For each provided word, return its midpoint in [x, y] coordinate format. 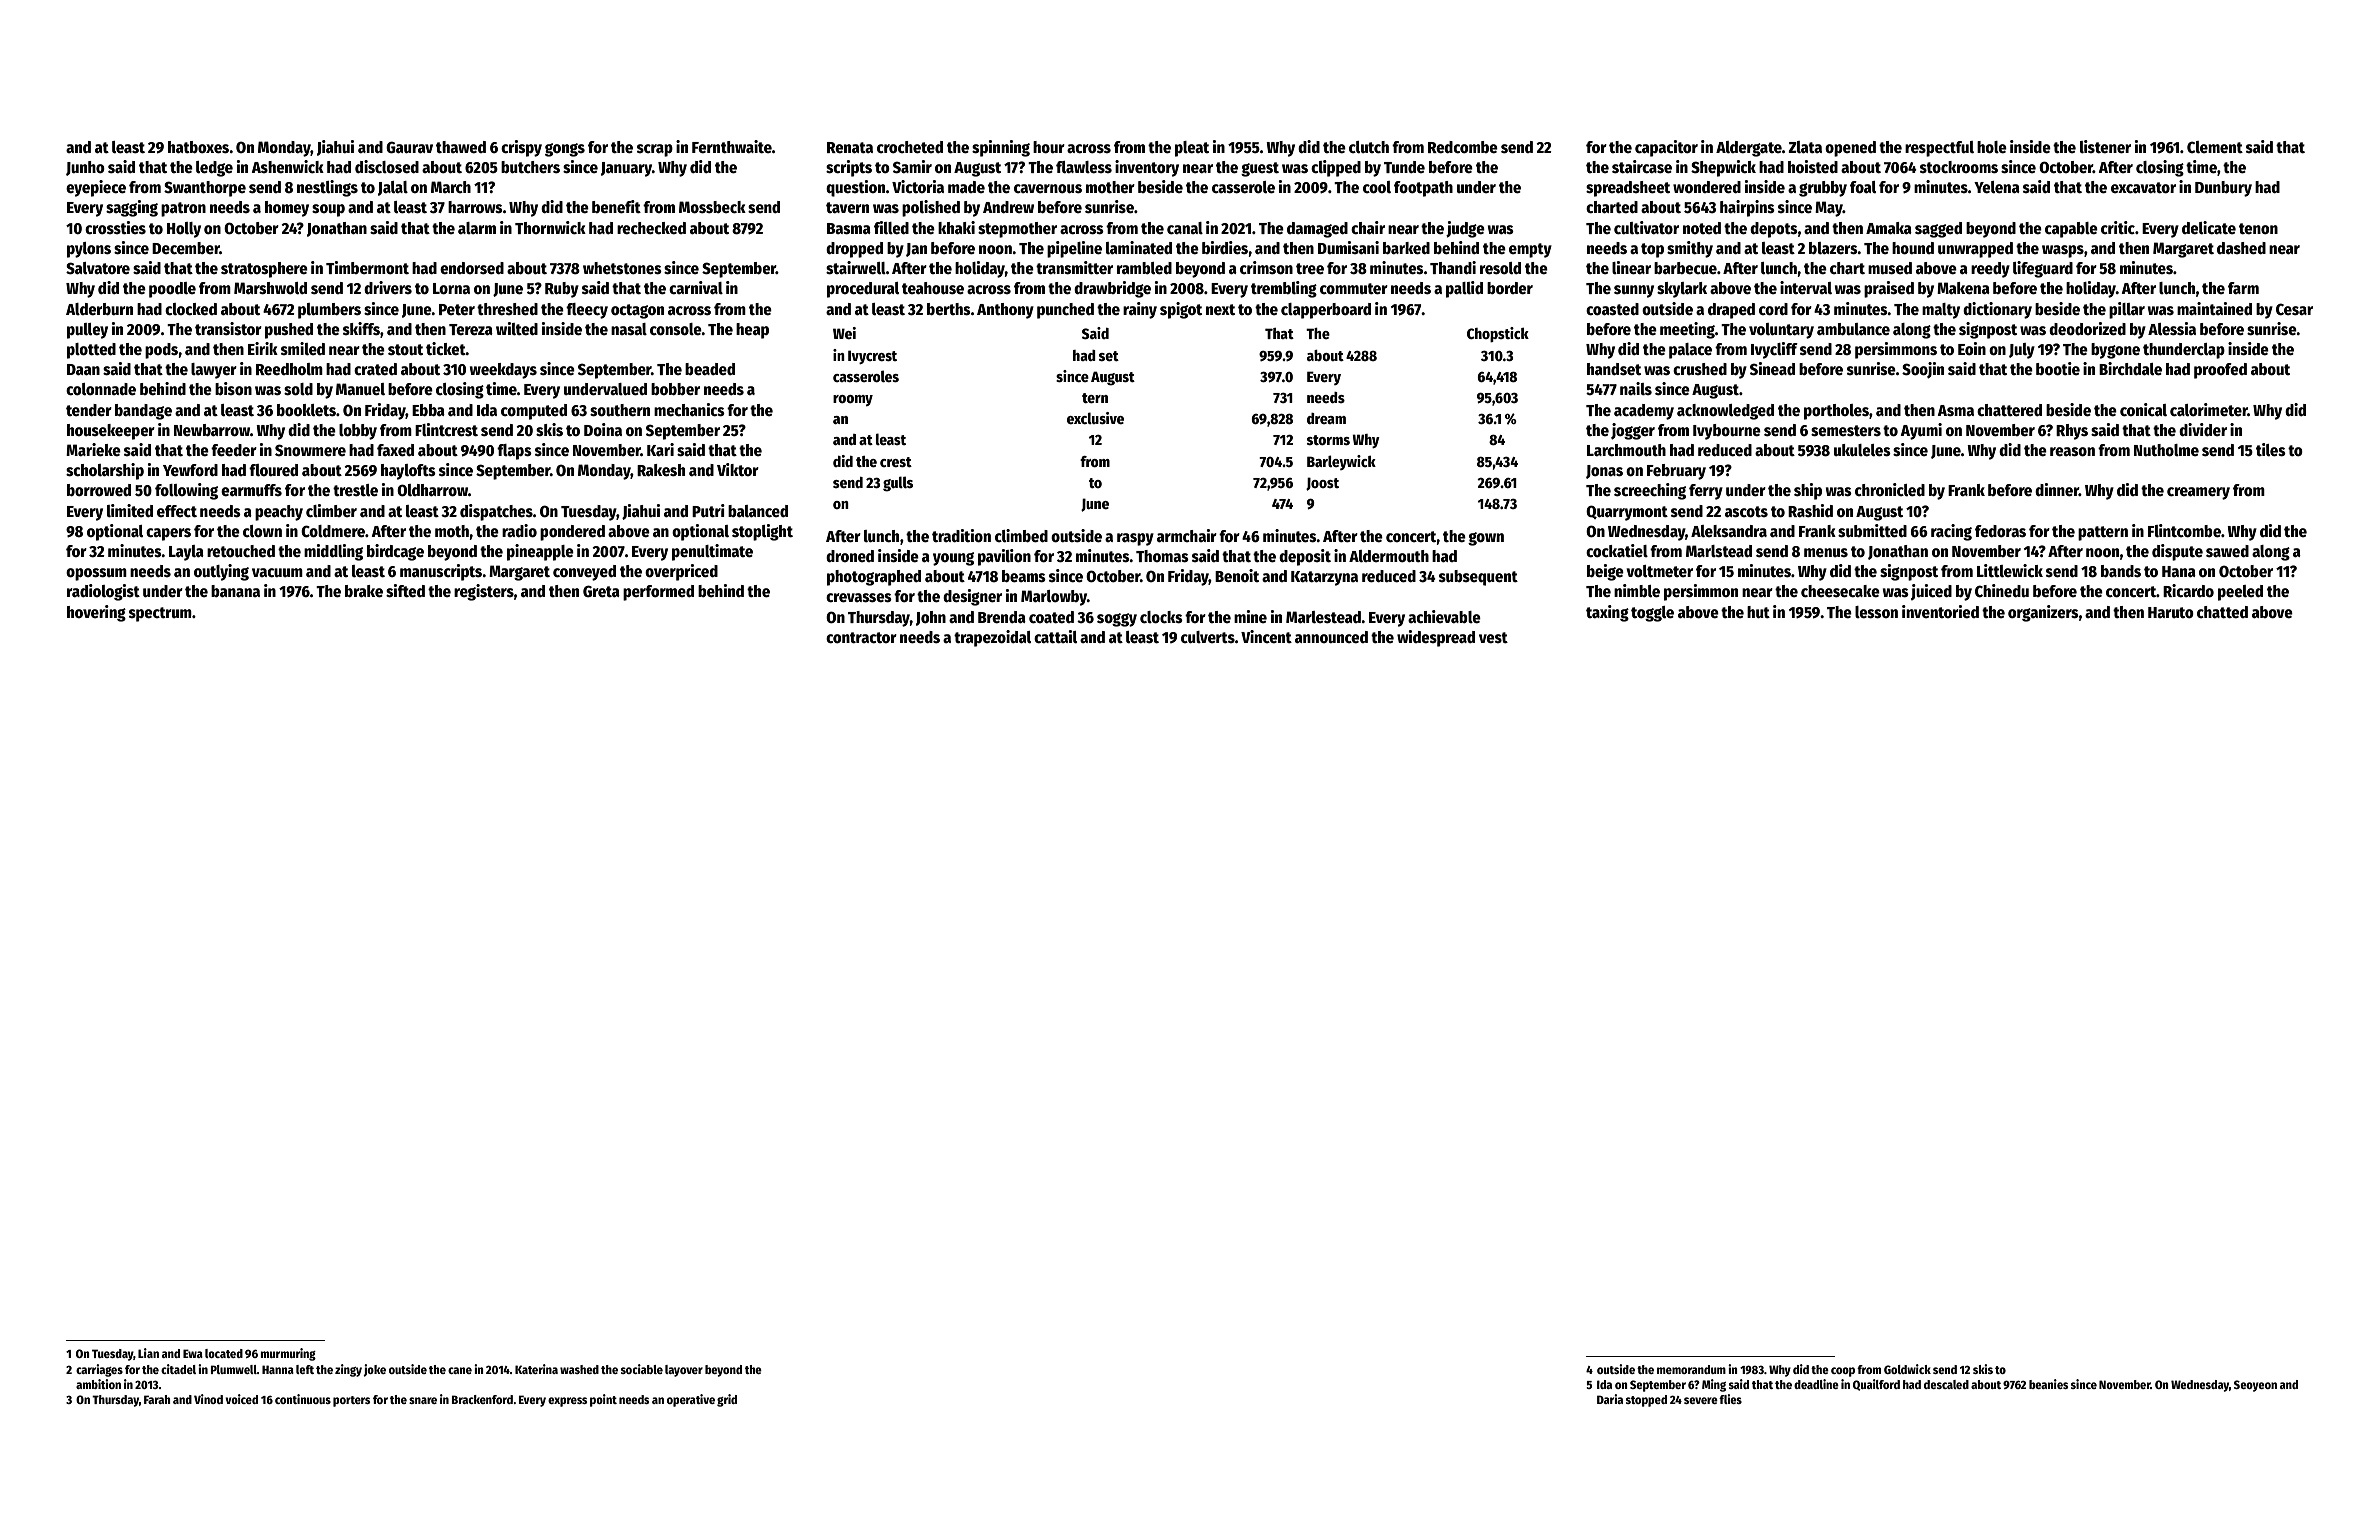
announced [1331, 637]
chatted [2222, 612]
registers [484, 592]
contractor [861, 637]
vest [1493, 637]
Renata [850, 147]
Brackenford [482, 1399]
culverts [1208, 637]
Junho [85, 168]
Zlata [1805, 147]
